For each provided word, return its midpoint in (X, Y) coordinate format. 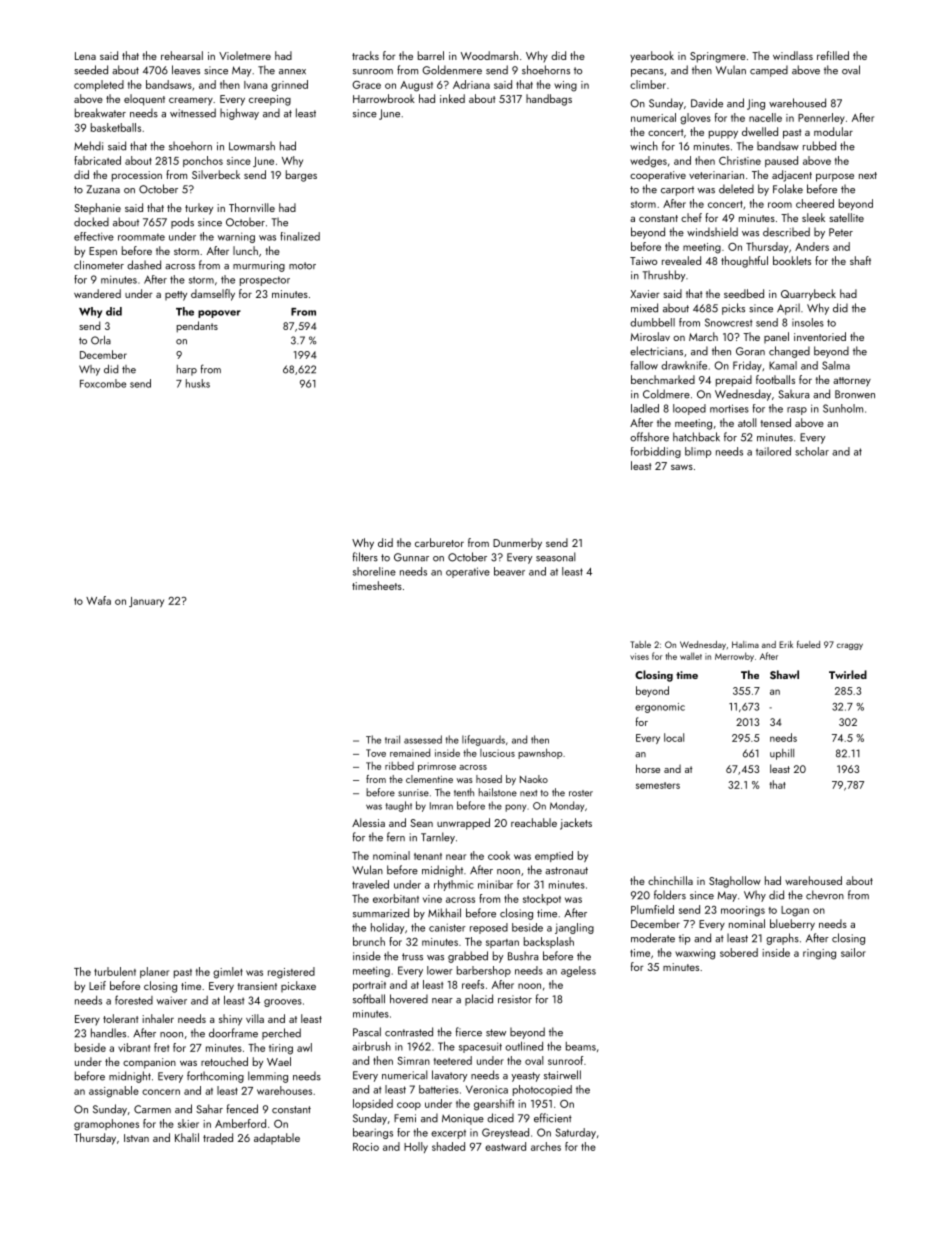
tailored (773, 451)
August (416, 86)
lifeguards (483, 740)
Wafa (98, 600)
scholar (812, 451)
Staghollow (735, 882)
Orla (101, 340)
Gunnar (411, 557)
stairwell (562, 1075)
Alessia (368, 822)
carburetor (439, 542)
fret (161, 1047)
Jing (756, 104)
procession (137, 176)
